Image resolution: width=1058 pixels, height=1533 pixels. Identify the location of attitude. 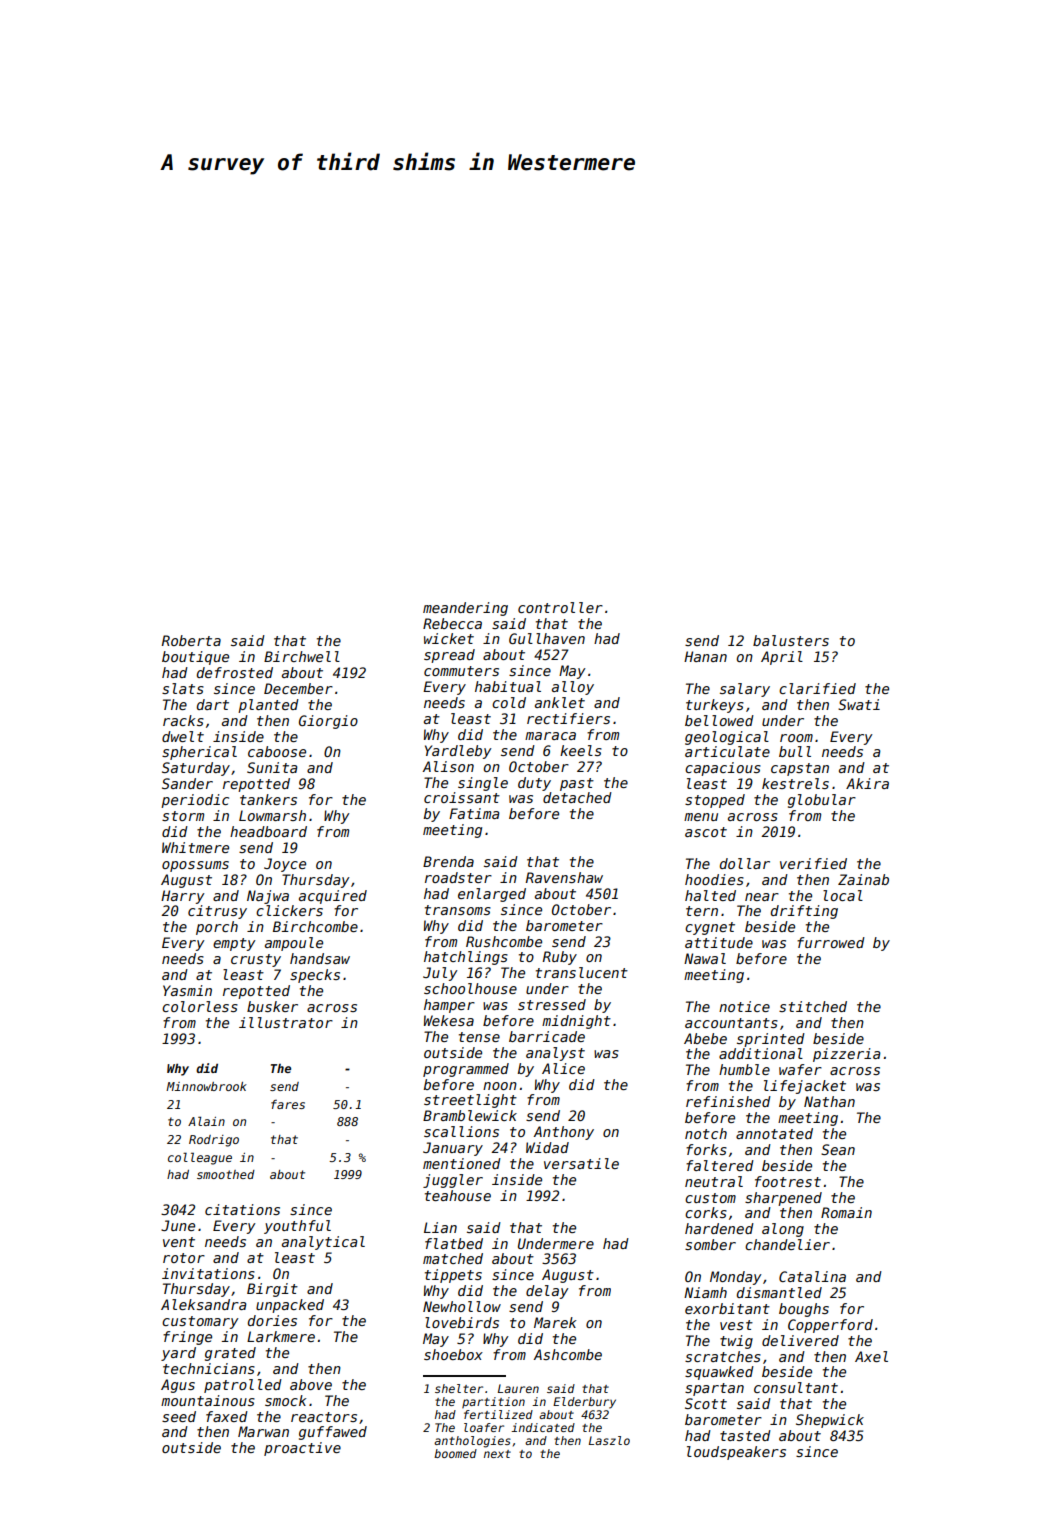
(719, 942).
